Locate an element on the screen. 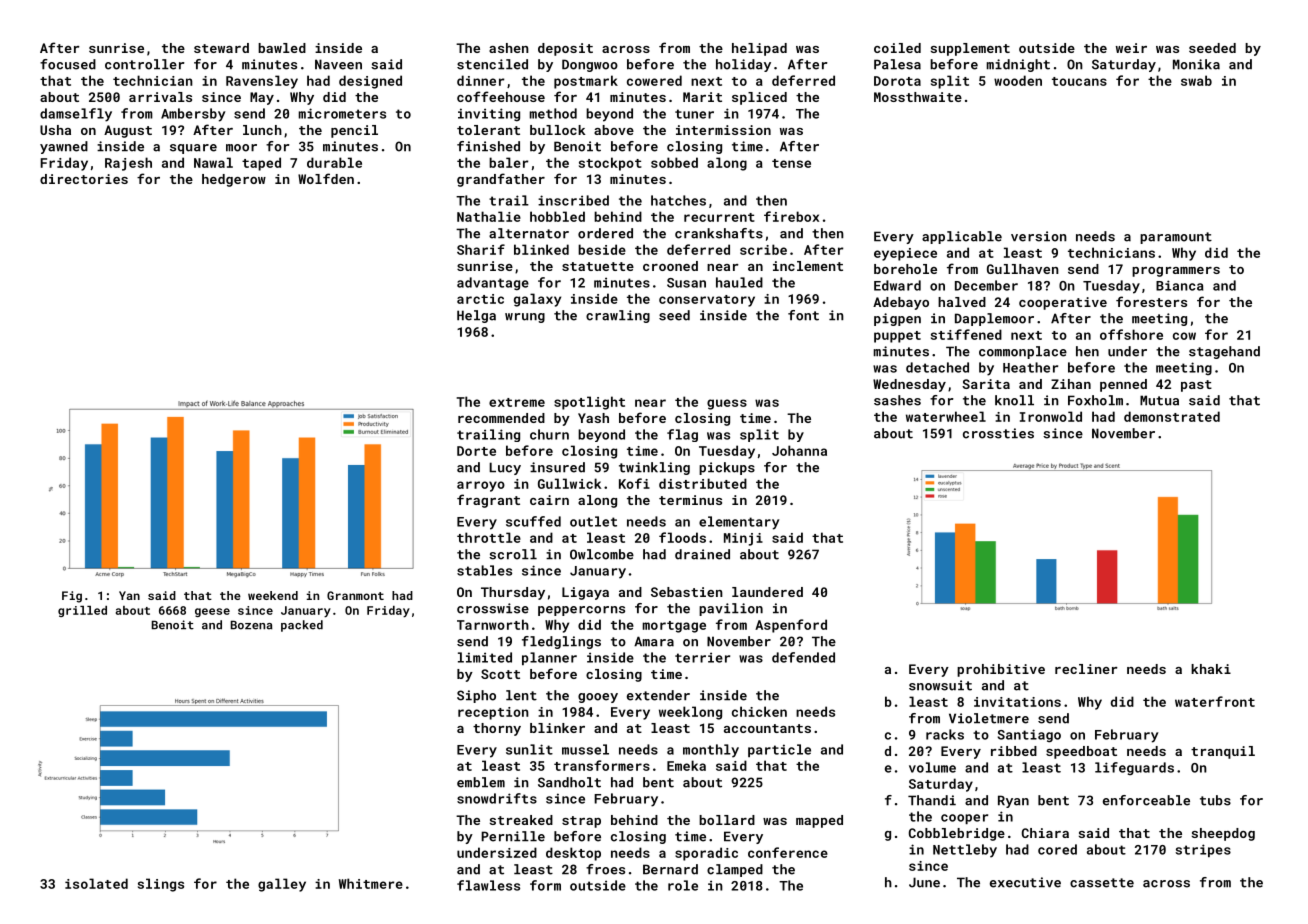 The height and width of the screenshot is (924, 1308). slings is located at coordinates (161, 885).
